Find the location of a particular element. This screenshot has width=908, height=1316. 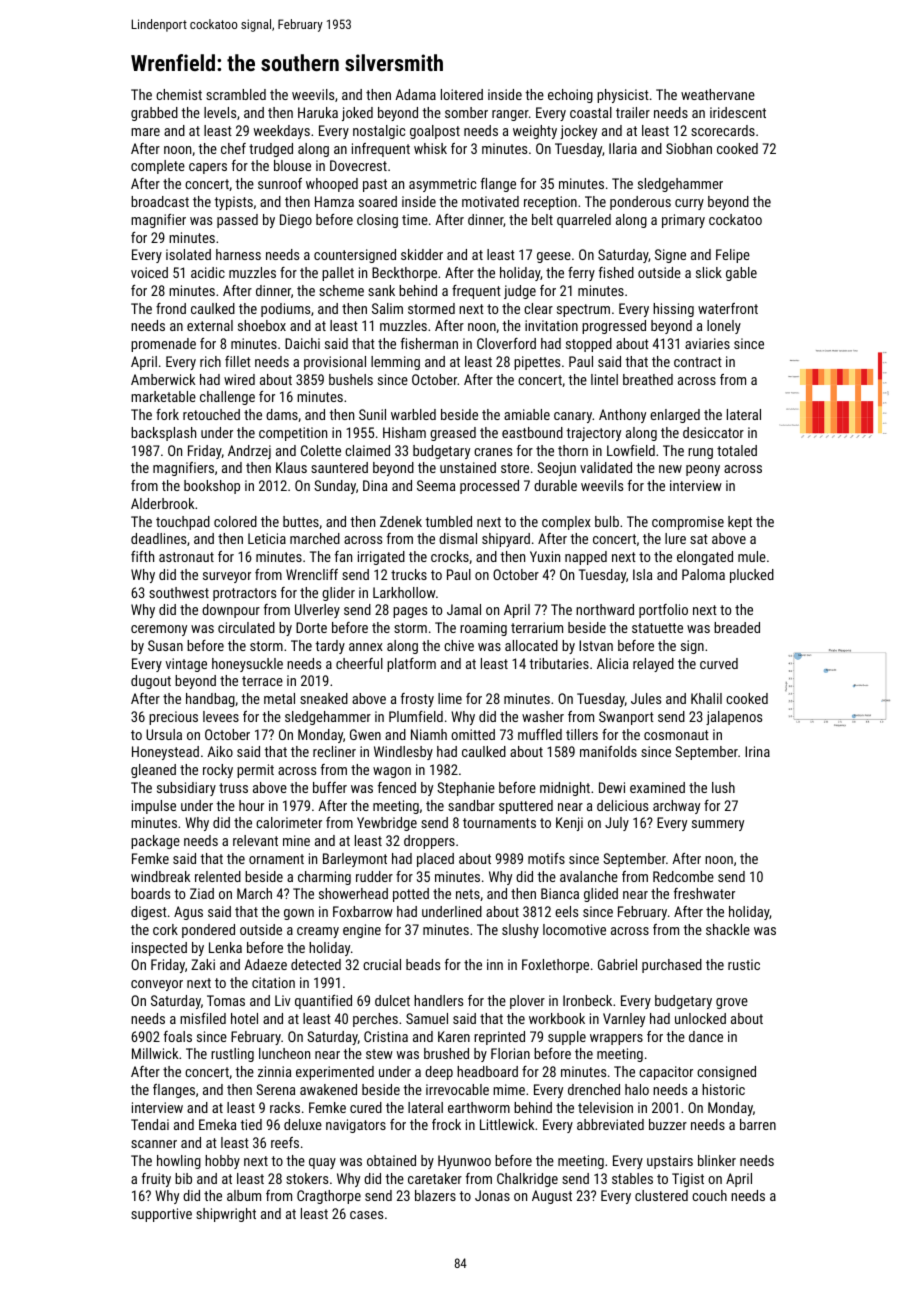

foals is located at coordinates (178, 1036).
